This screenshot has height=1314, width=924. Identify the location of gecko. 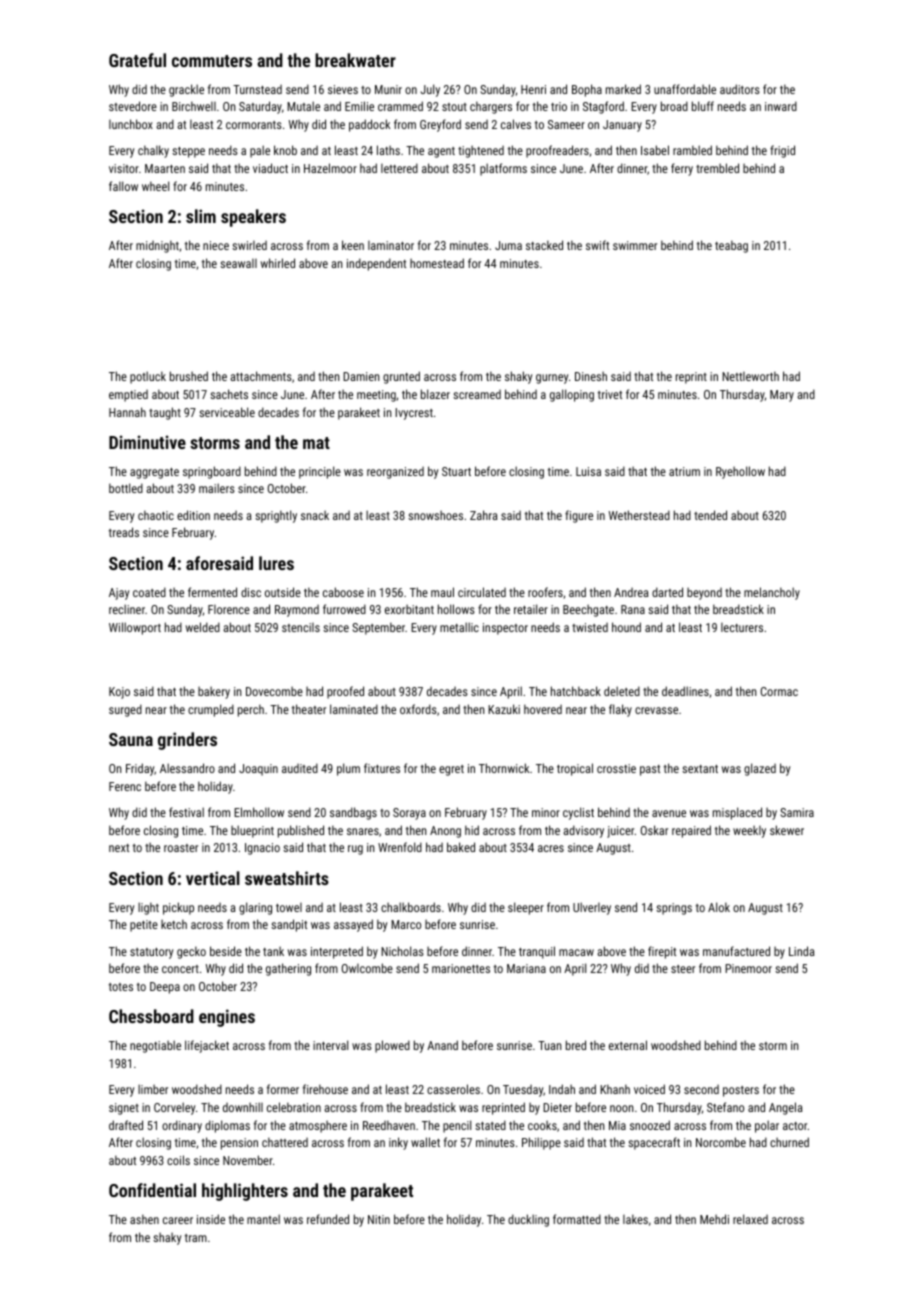
(191, 952).
